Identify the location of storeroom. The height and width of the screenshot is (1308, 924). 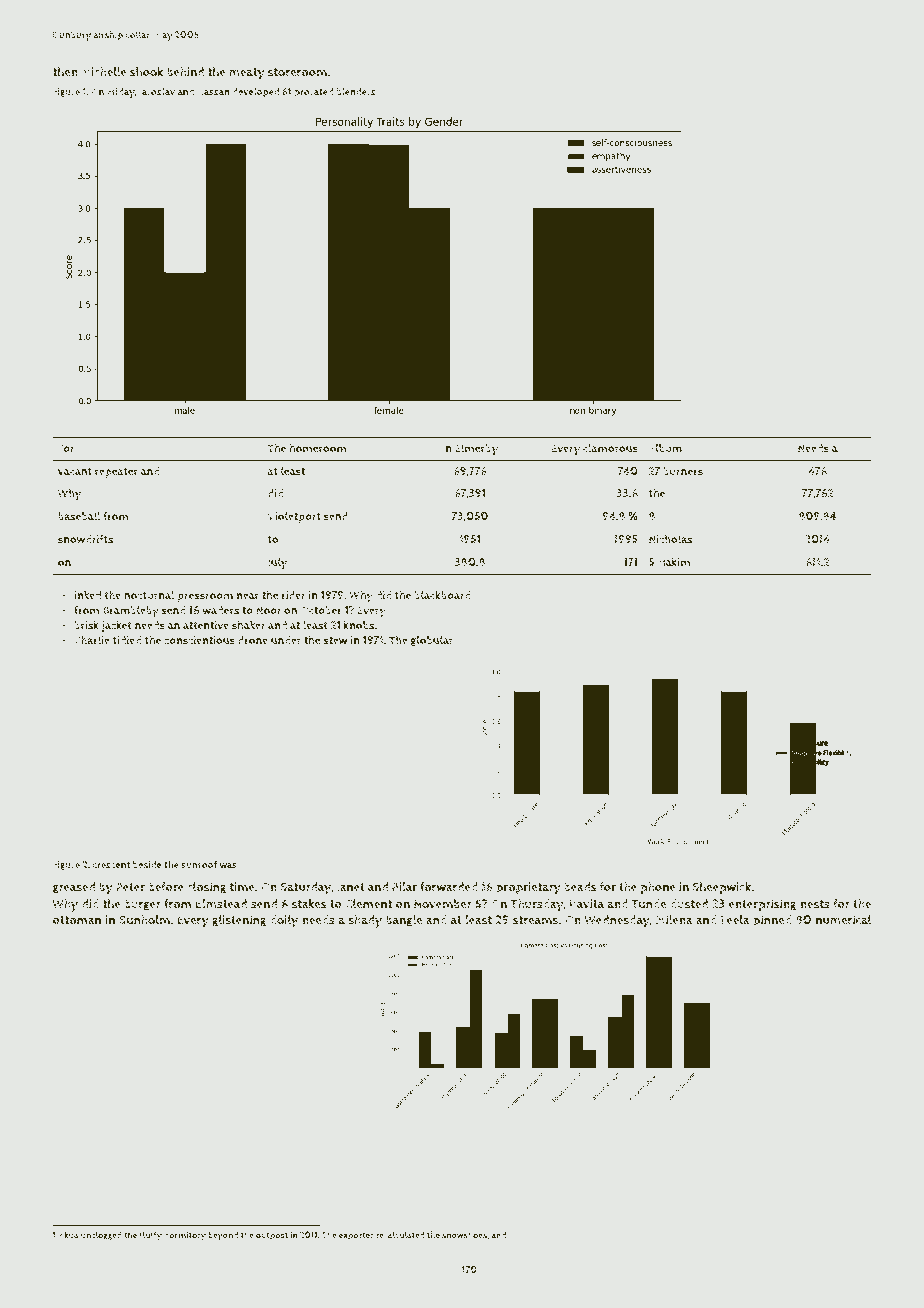
(297, 72).
